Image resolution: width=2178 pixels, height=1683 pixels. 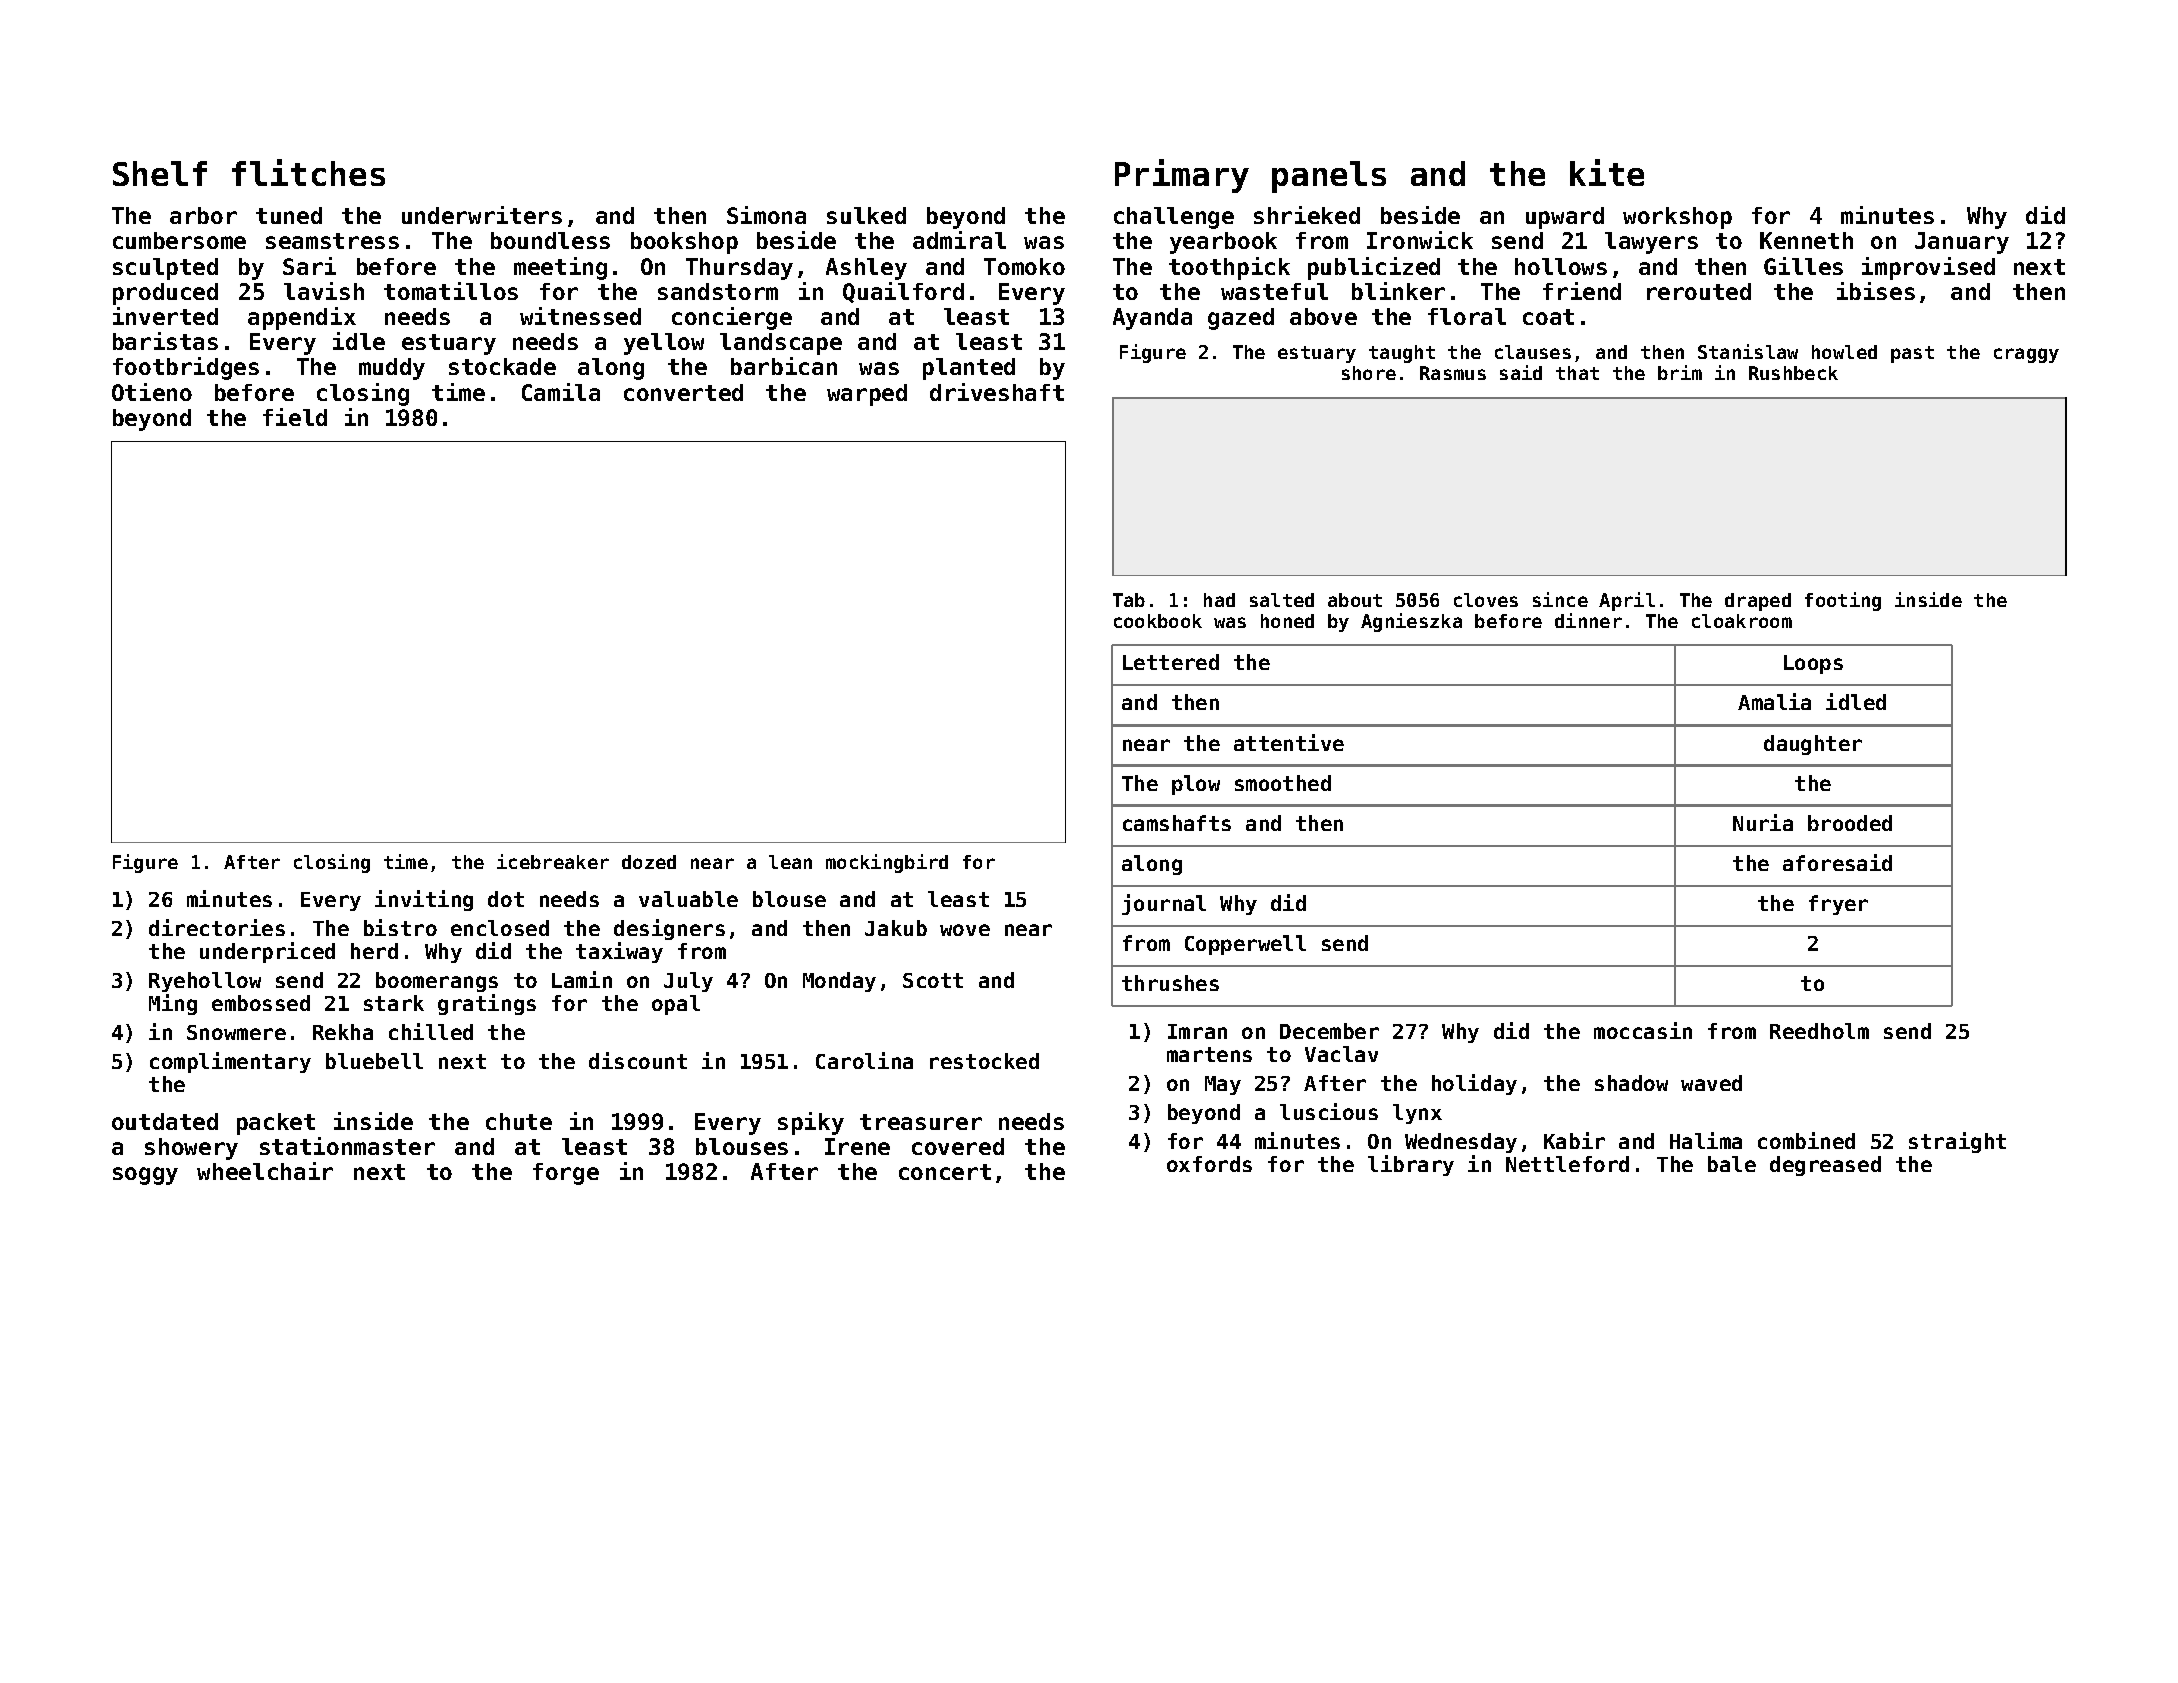 I want to click on restocked, so click(x=984, y=1061).
